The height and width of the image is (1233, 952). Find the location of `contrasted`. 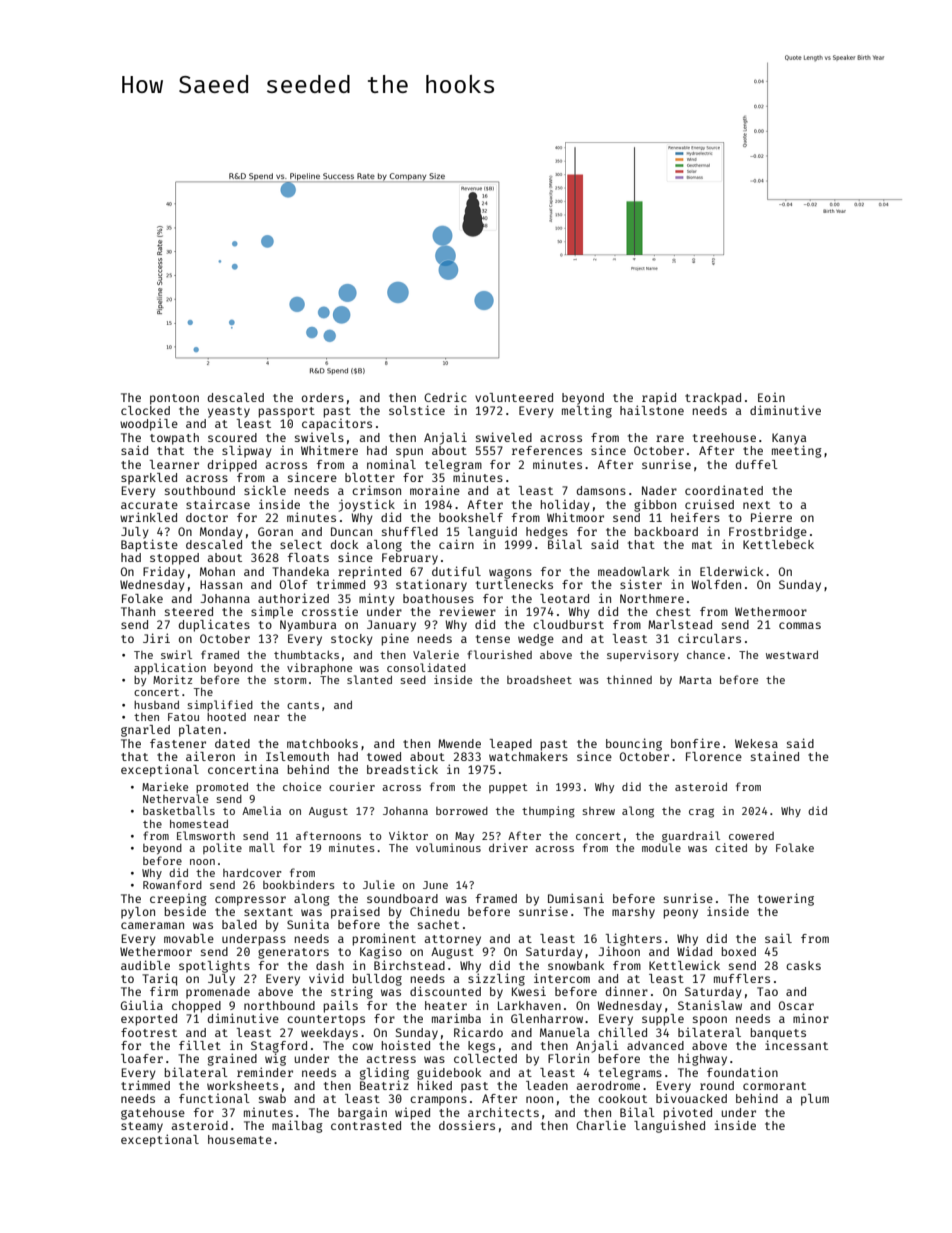

contrasted is located at coordinates (366, 1125).
